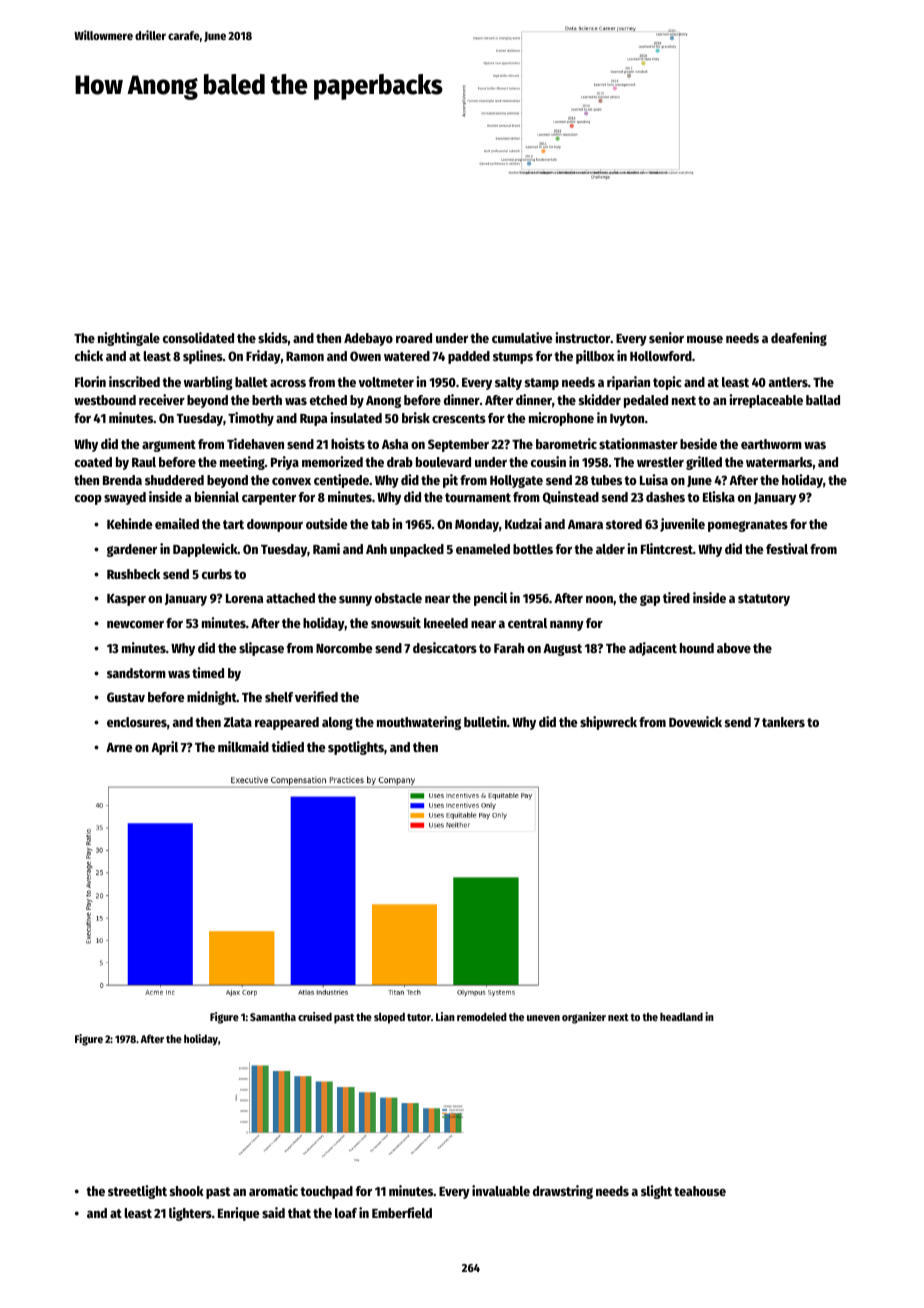  What do you see at coordinates (190, 1214) in the page?
I see `lighters` at bounding box center [190, 1214].
